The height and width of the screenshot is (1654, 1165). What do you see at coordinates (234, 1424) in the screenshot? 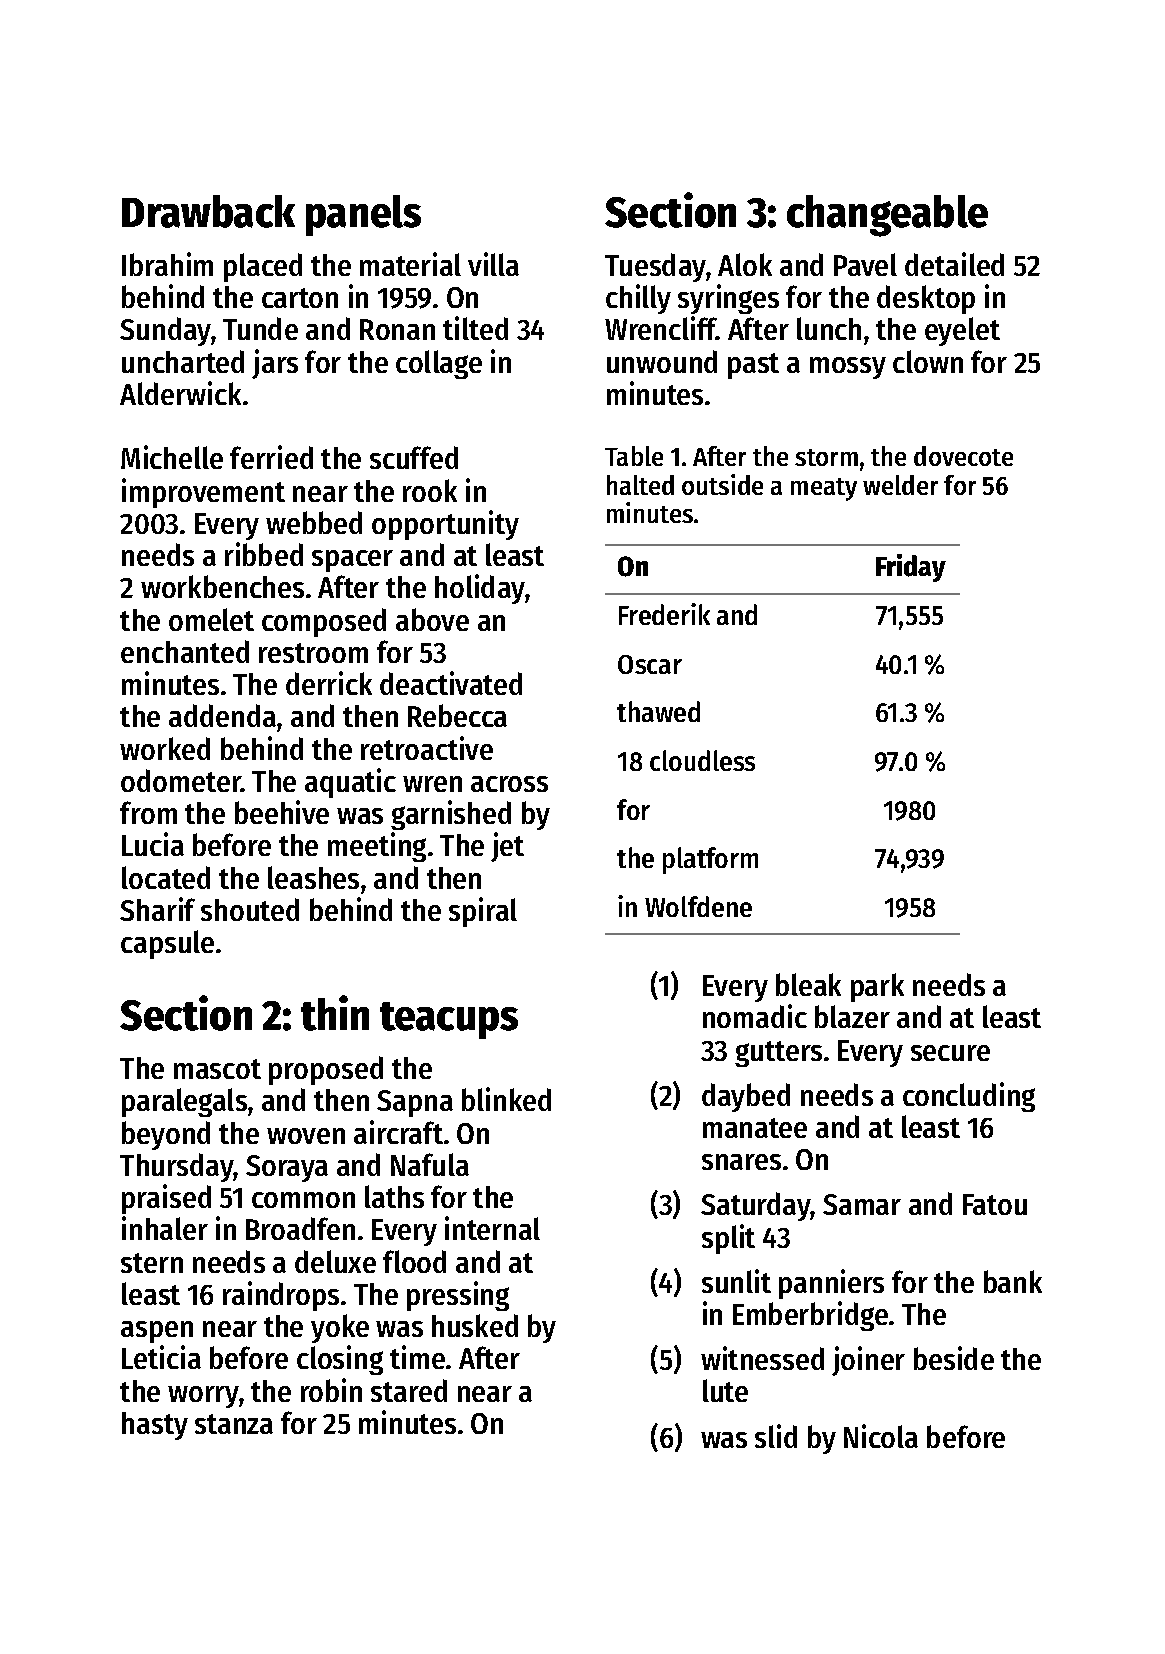
I see `stanza` at bounding box center [234, 1424].
